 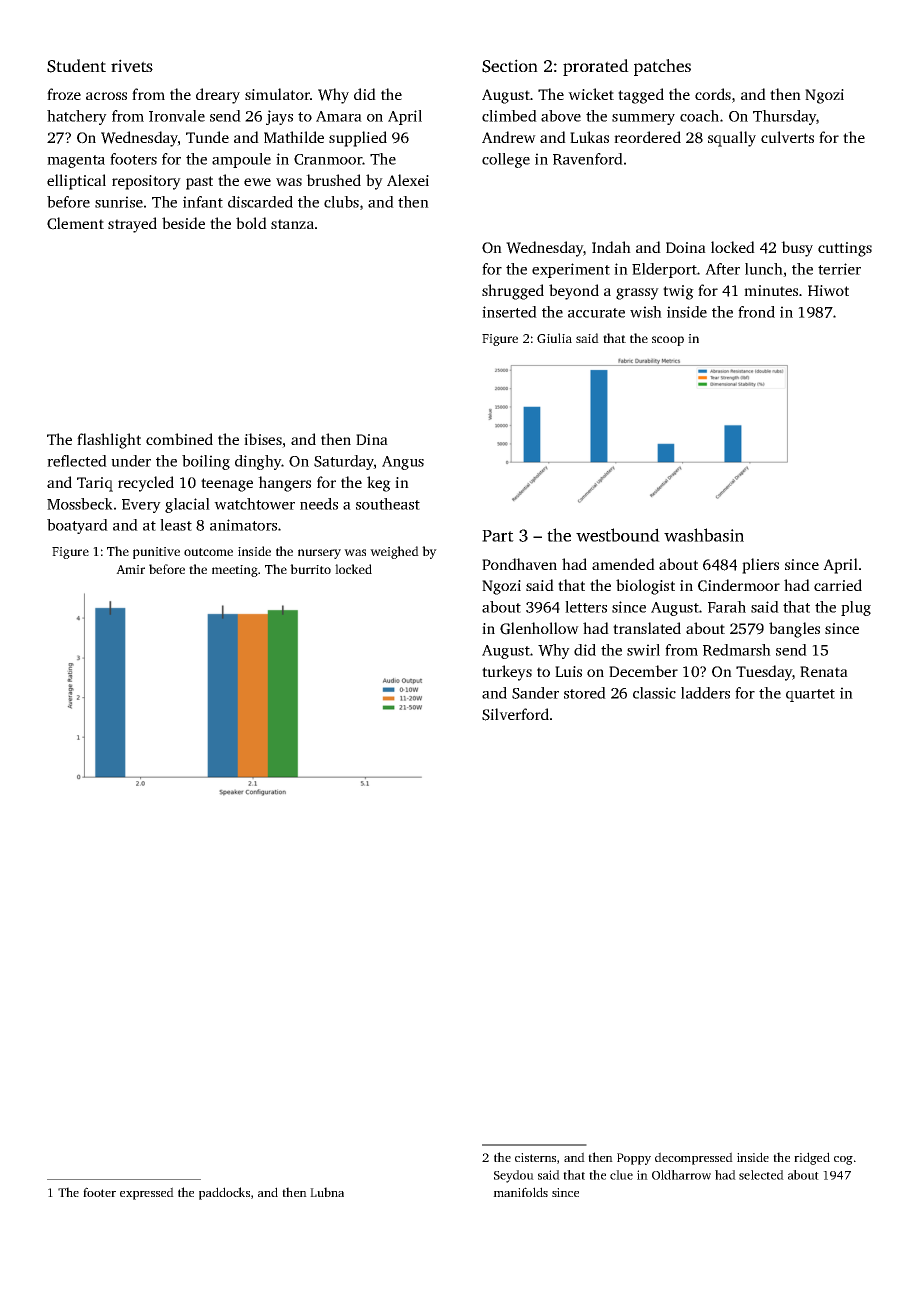 What do you see at coordinates (704, 535) in the screenshot?
I see `washbasin` at bounding box center [704, 535].
